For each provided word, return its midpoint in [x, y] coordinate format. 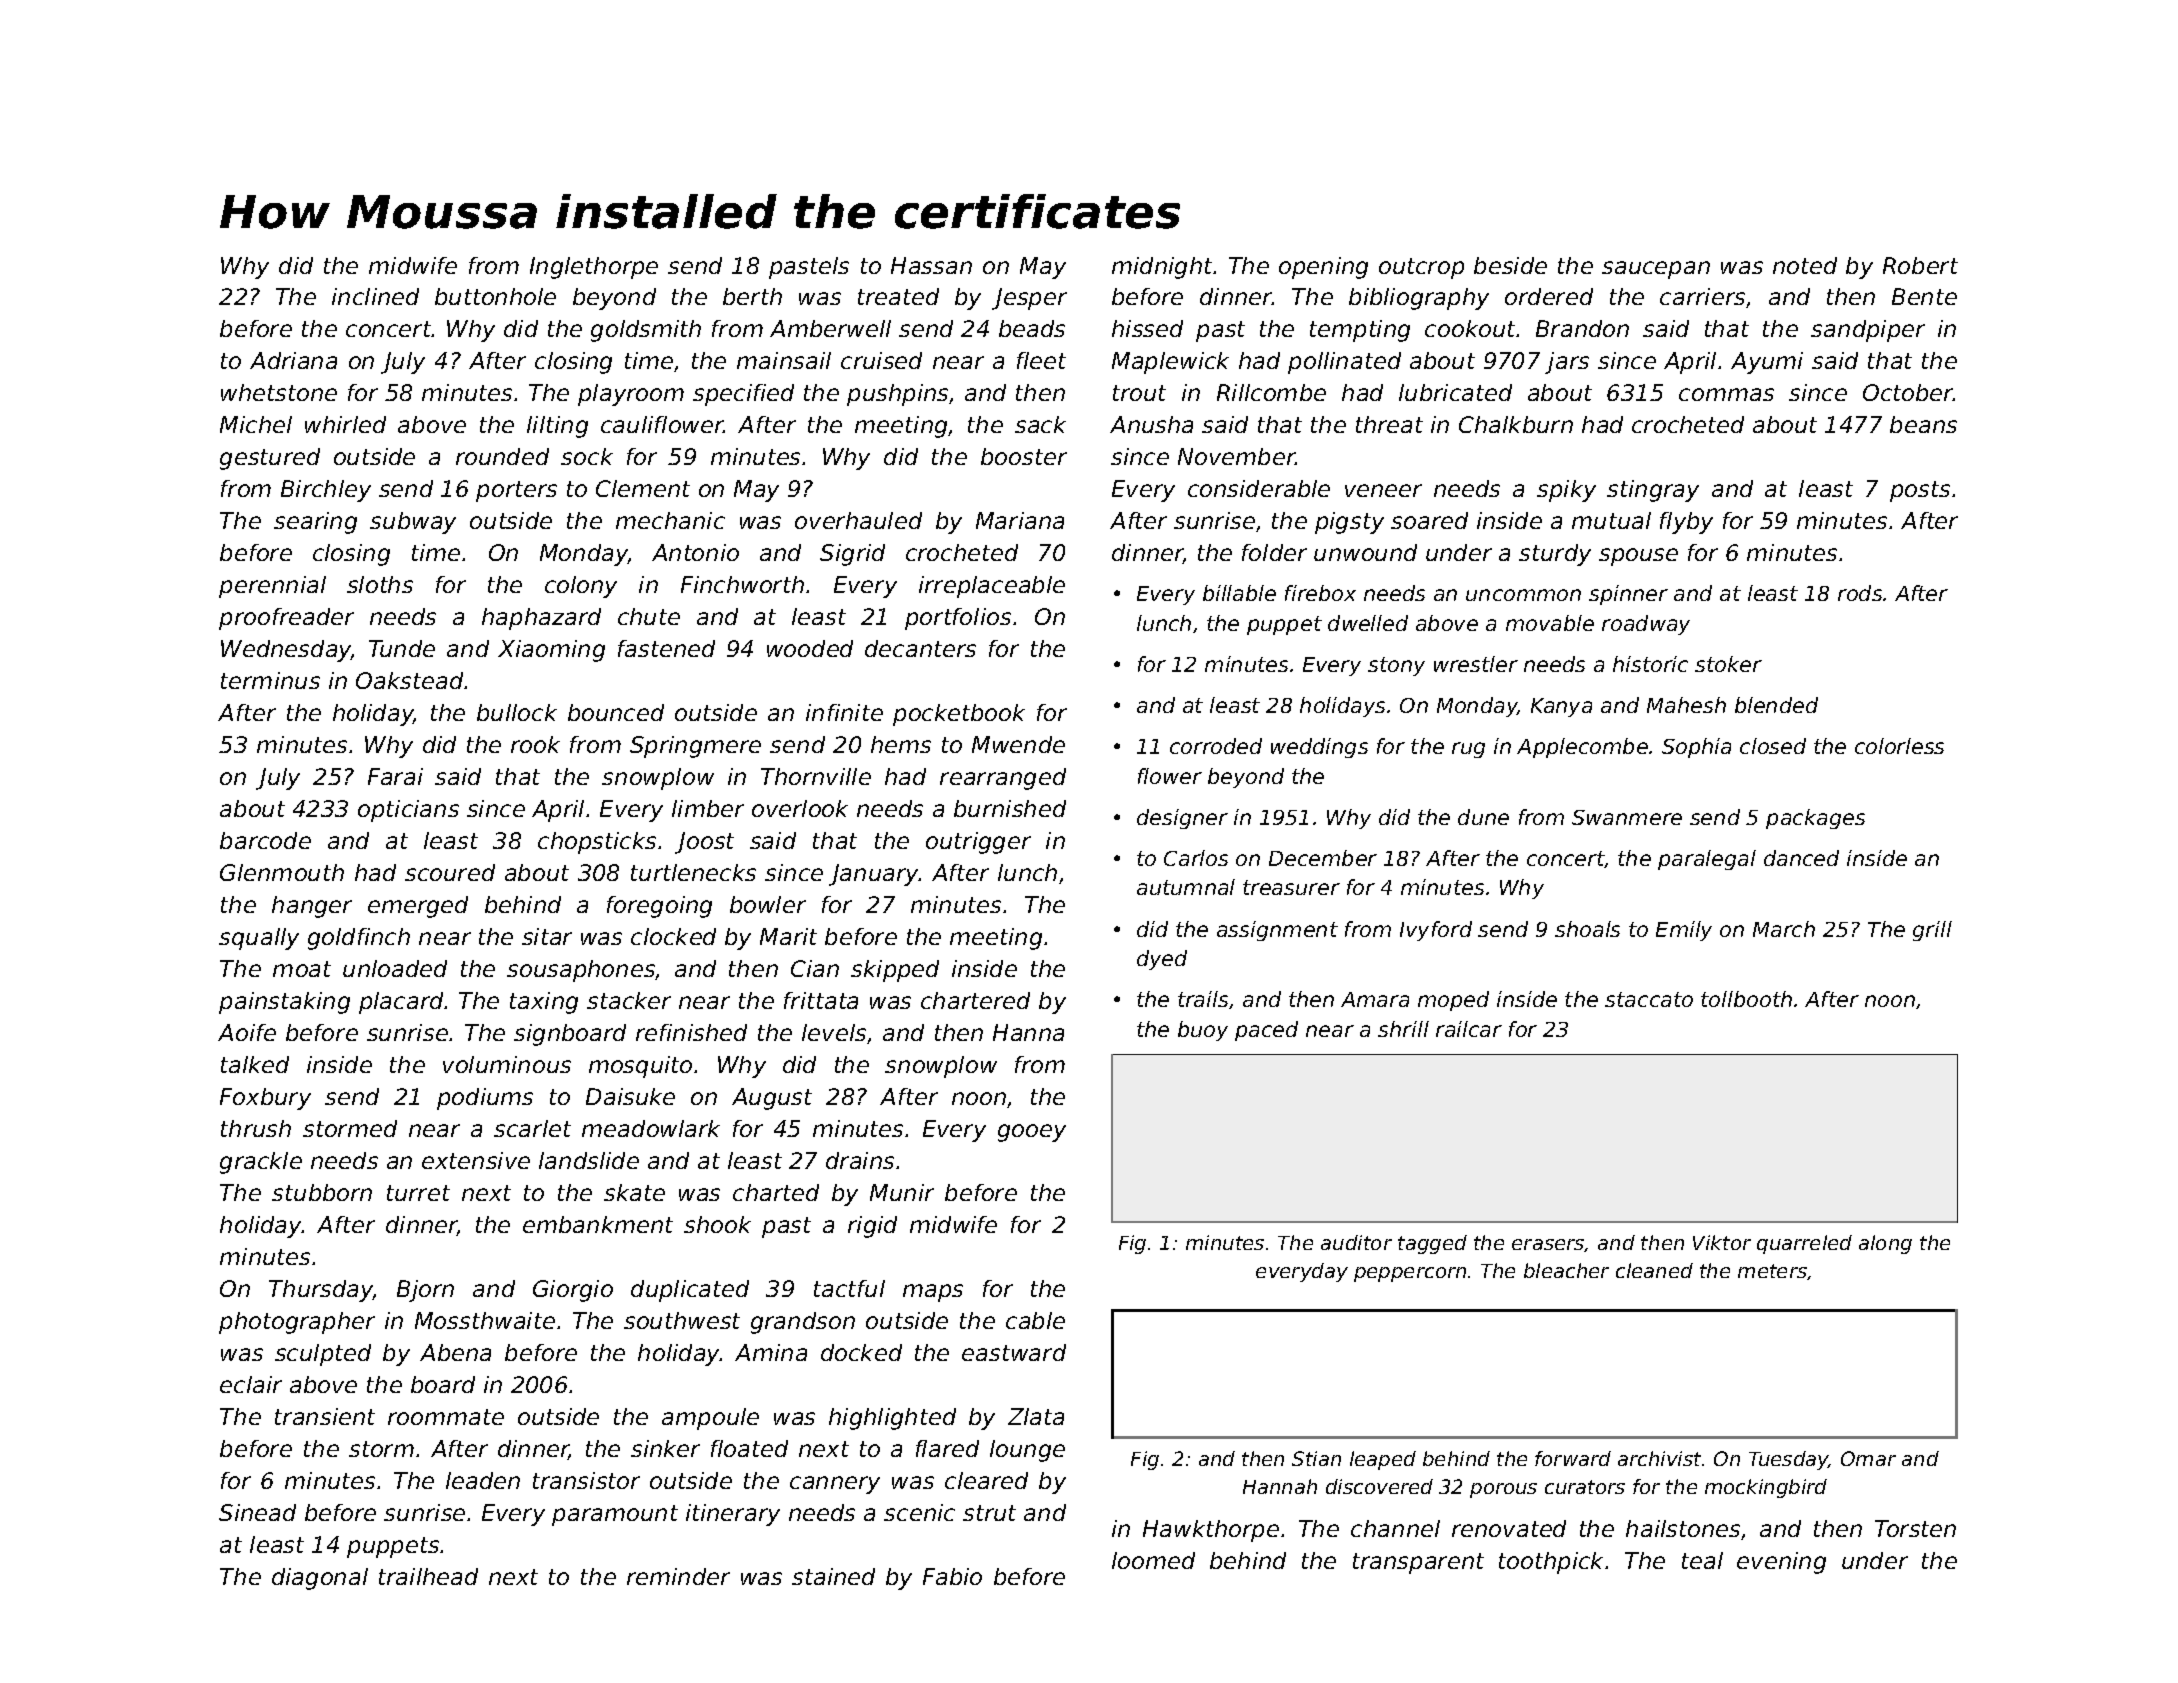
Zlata [1036, 1416]
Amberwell [830, 328]
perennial [272, 587]
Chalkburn [1516, 424]
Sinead [257, 1512]
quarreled [1804, 1244]
